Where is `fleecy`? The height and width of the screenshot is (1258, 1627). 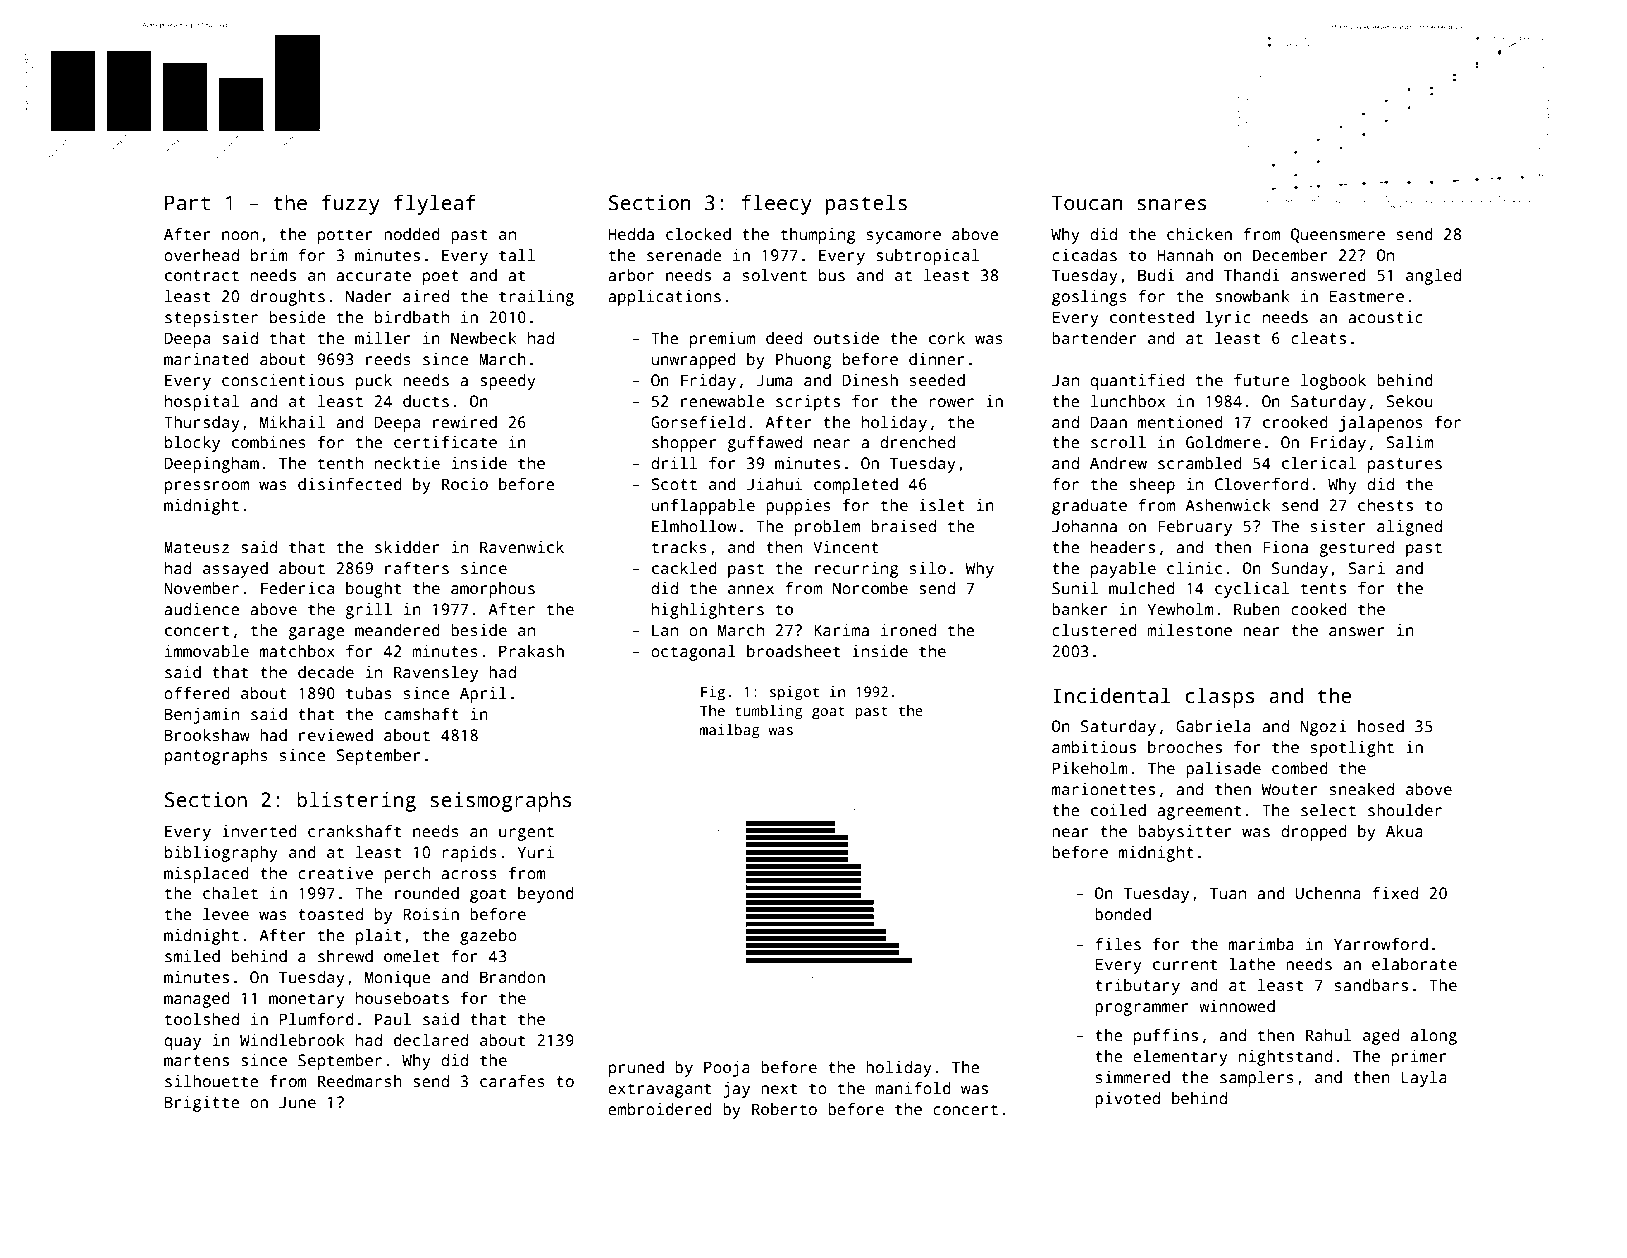
fleecy is located at coordinates (776, 204).
